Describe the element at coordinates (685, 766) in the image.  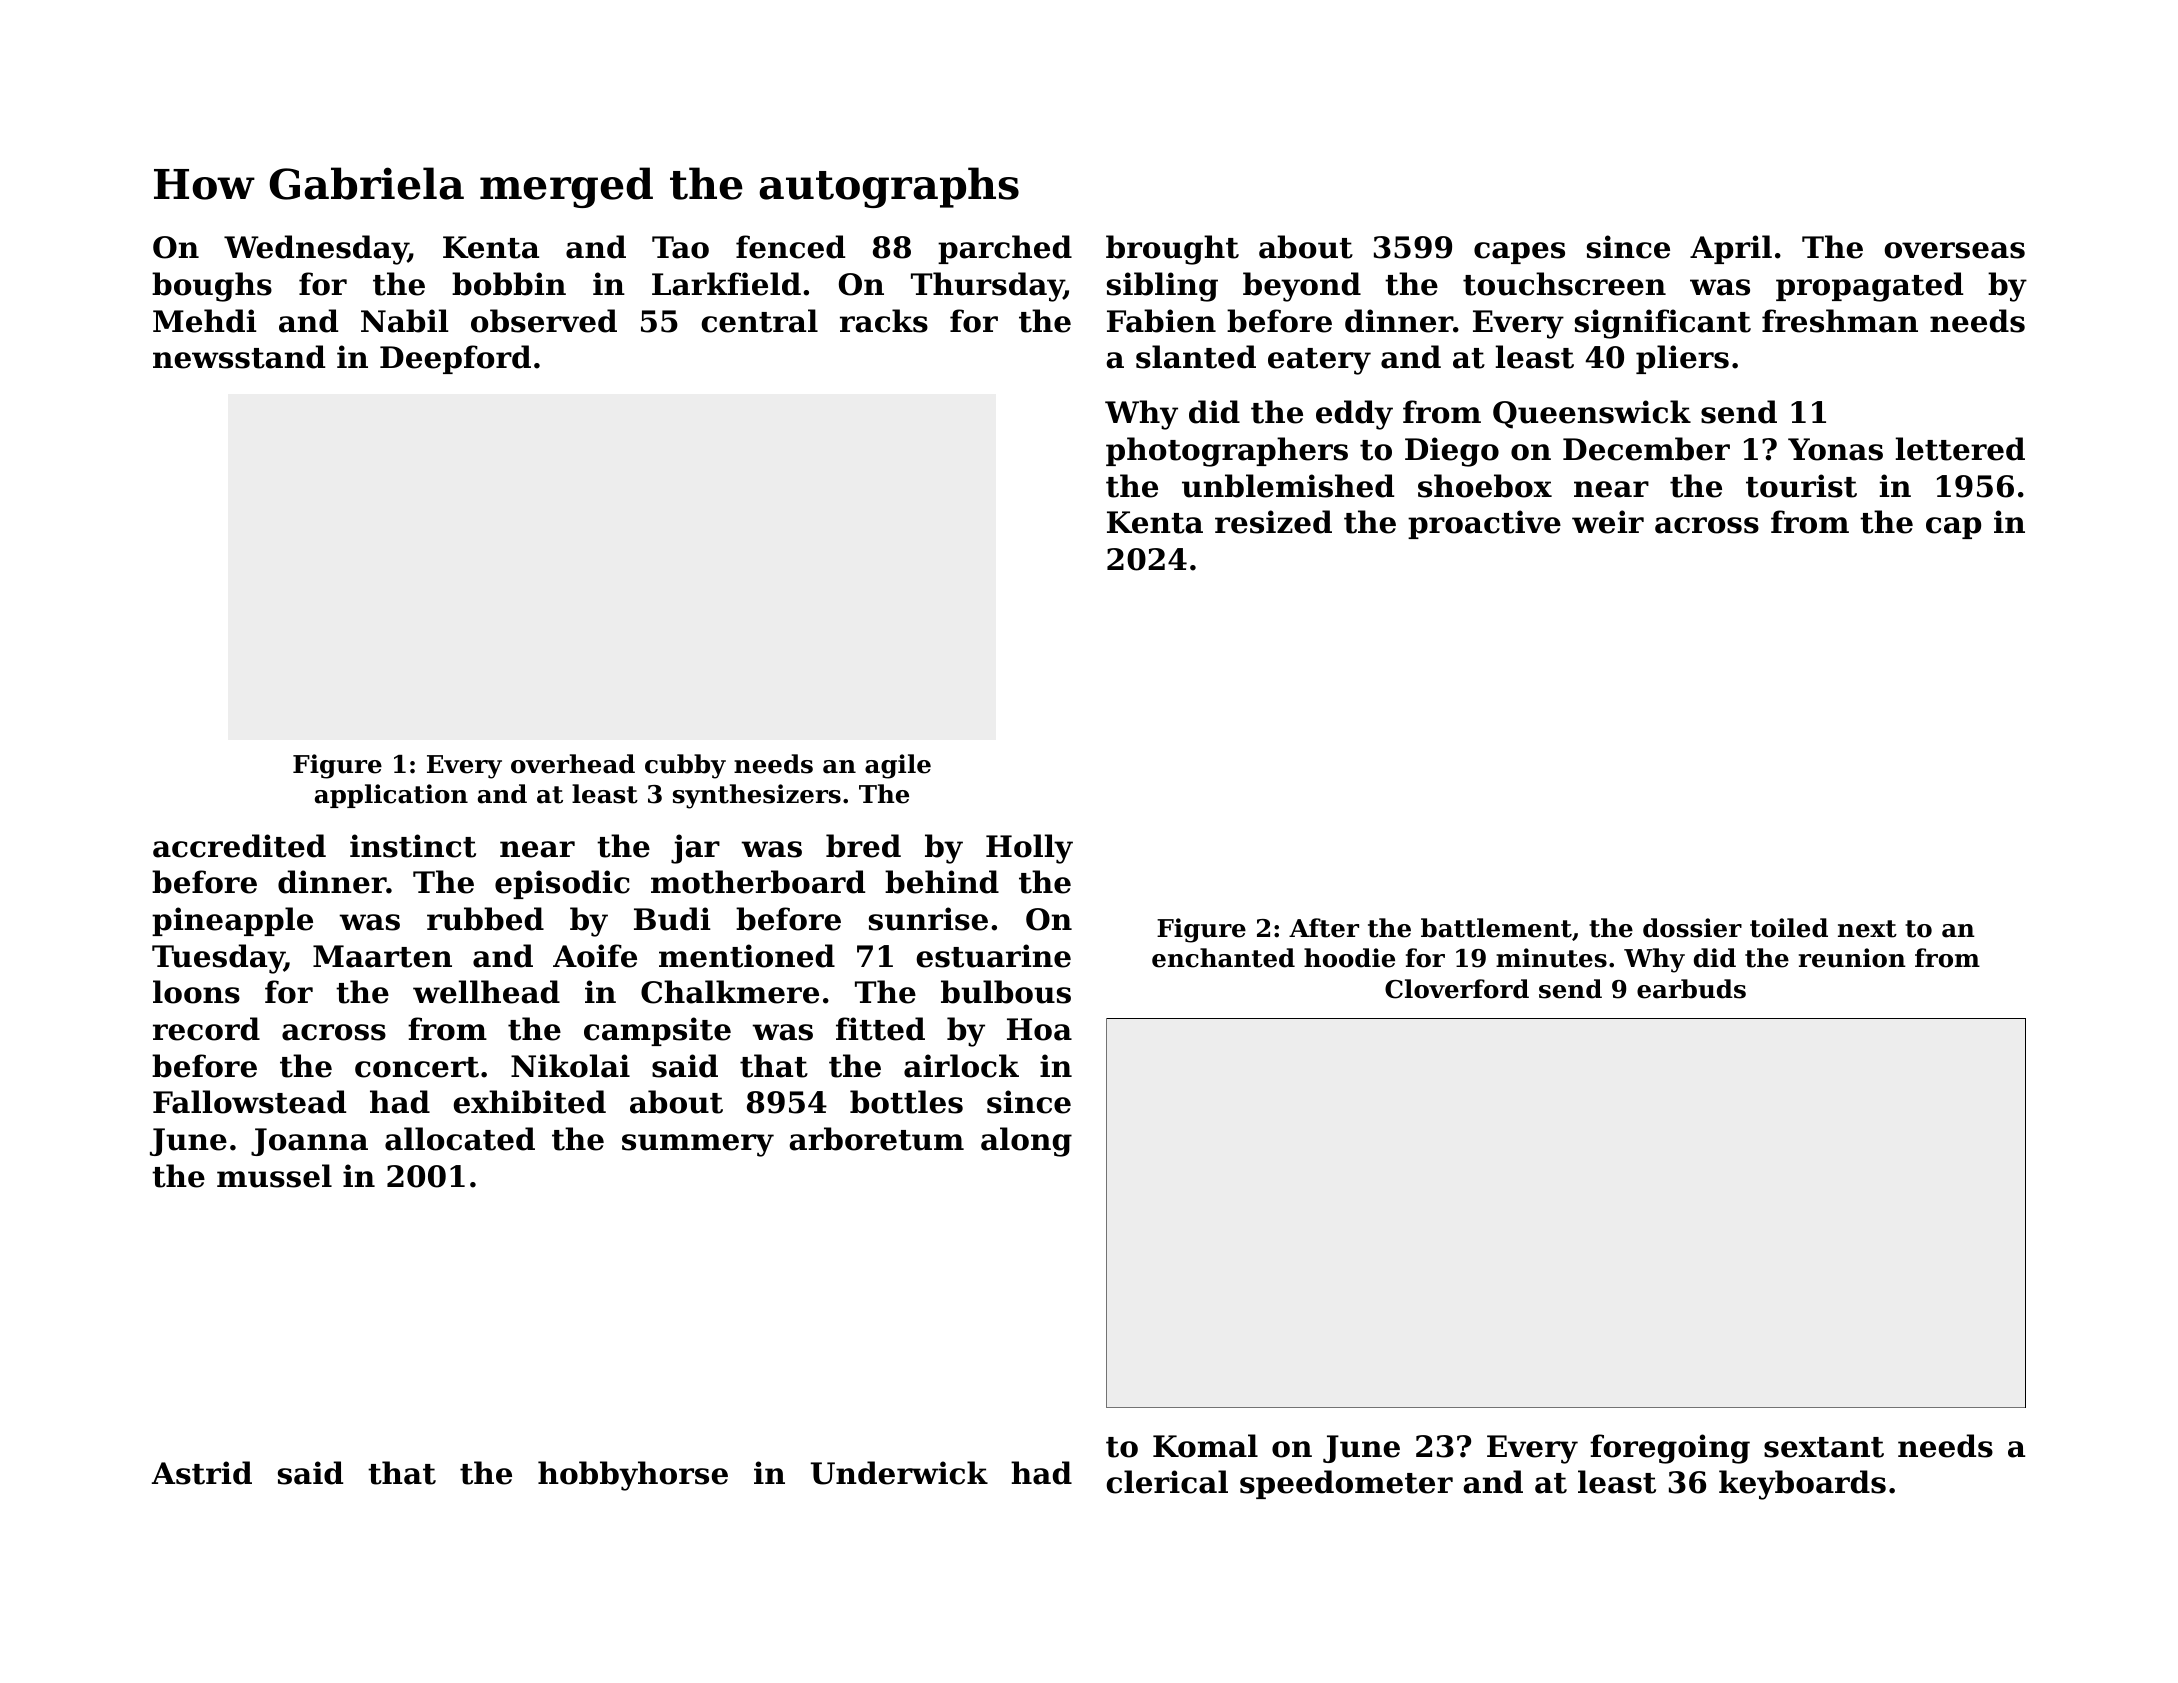
I see `cubby` at that location.
